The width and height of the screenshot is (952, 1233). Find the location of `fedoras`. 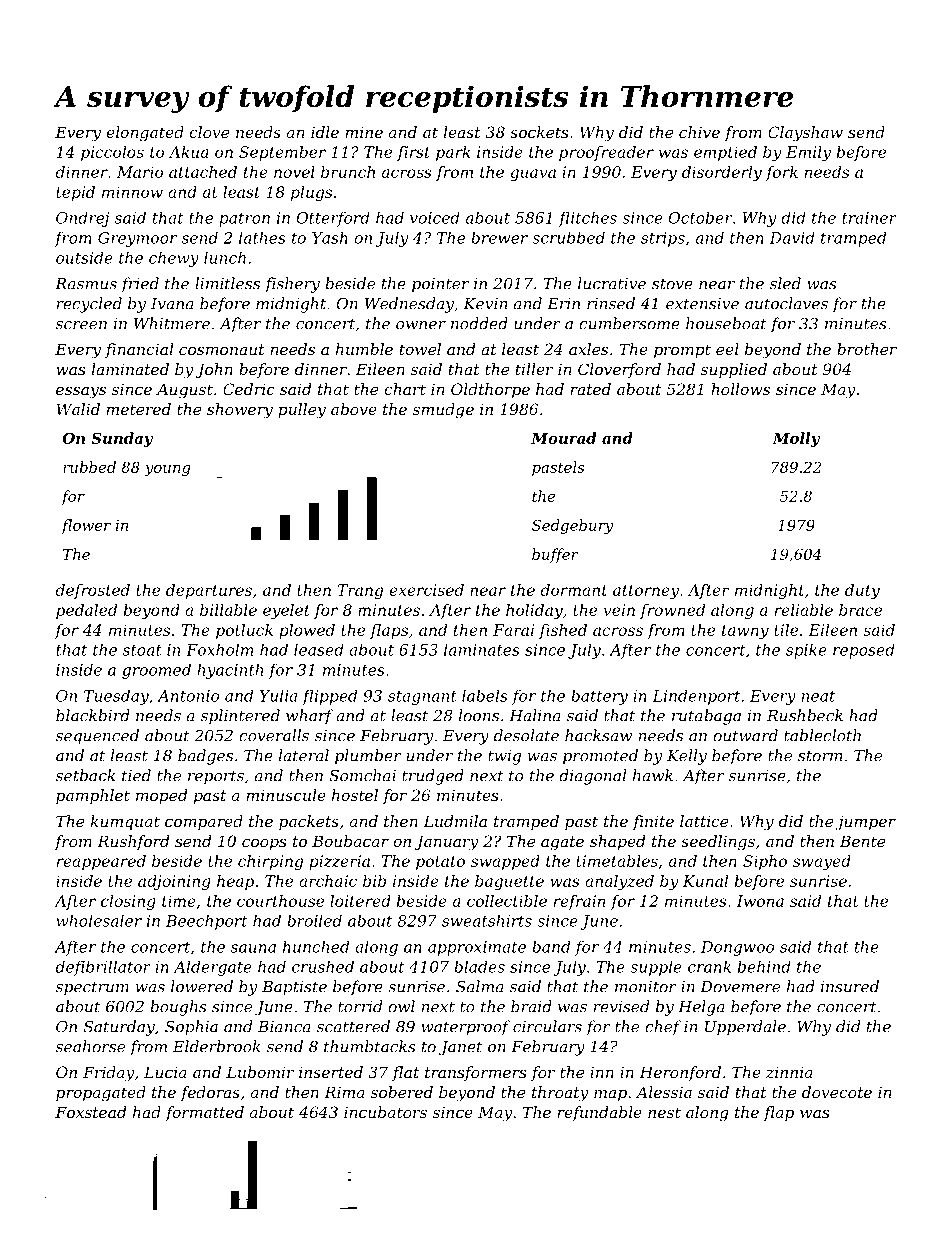

fedoras is located at coordinates (210, 1093).
